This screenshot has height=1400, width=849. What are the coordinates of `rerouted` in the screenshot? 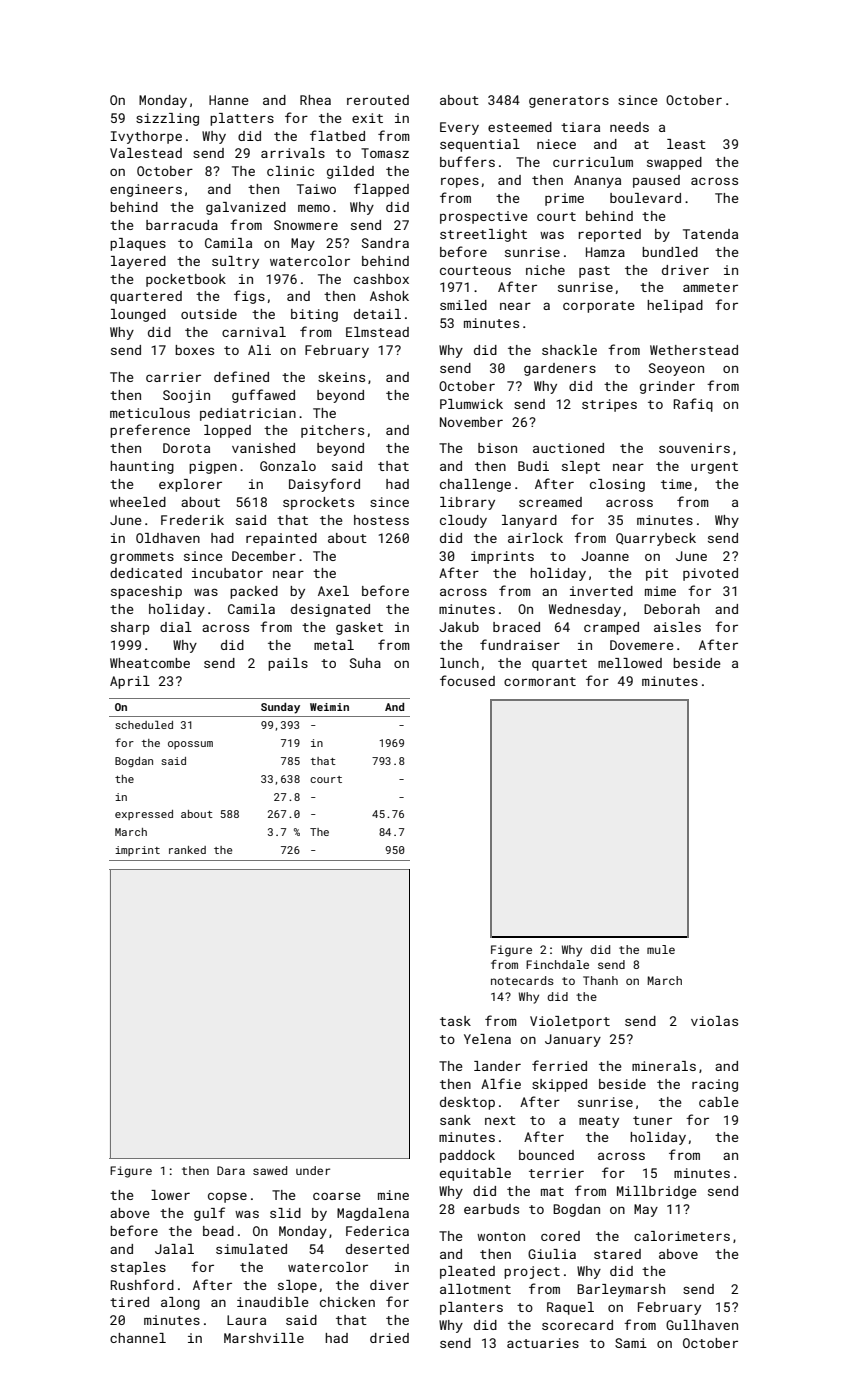 It's located at (378, 100).
